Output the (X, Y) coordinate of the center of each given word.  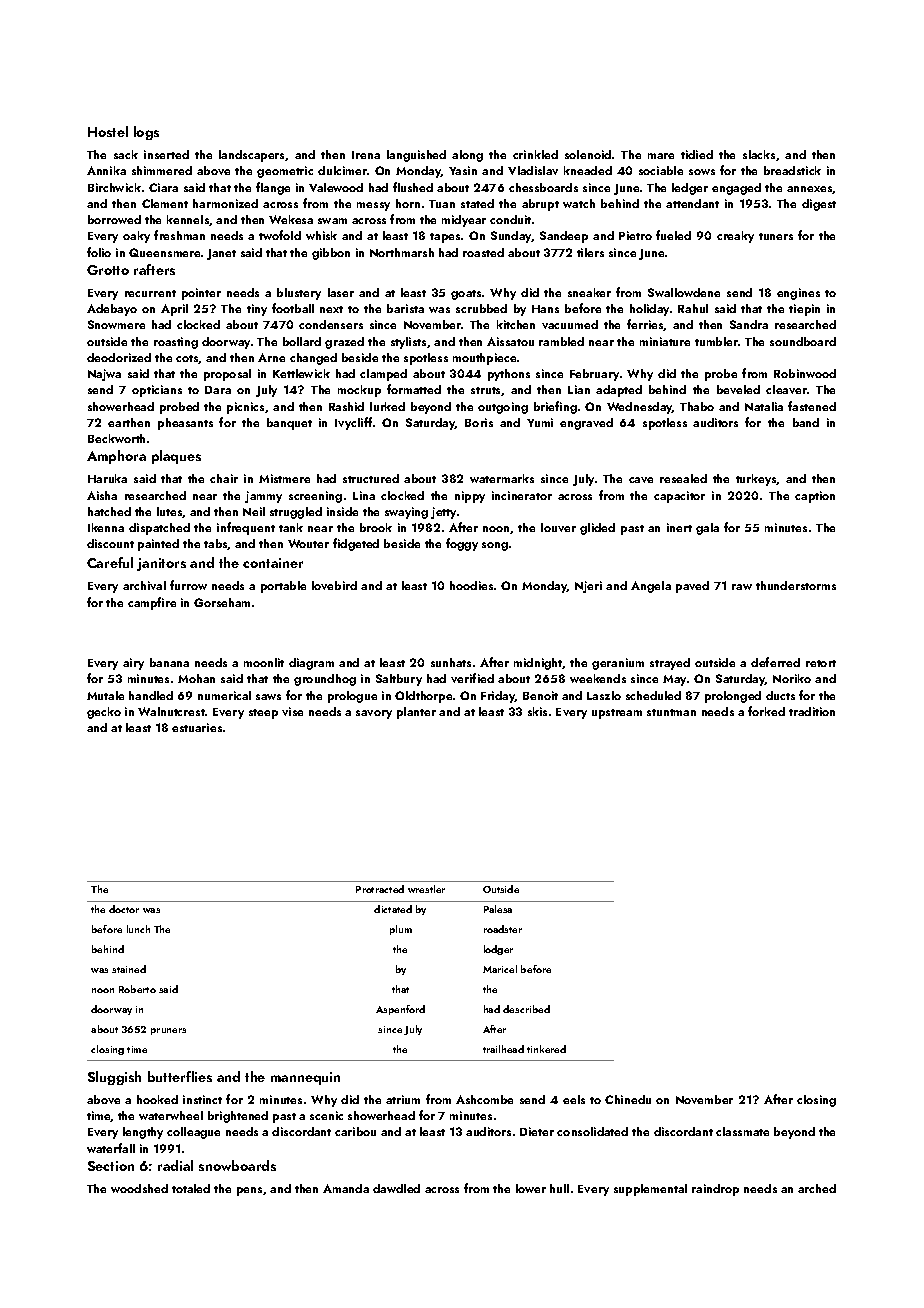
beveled (738, 389)
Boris (479, 422)
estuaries (197, 727)
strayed (670, 664)
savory (374, 714)
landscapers (251, 156)
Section (111, 1166)
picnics (245, 408)
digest (819, 205)
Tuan (442, 204)
